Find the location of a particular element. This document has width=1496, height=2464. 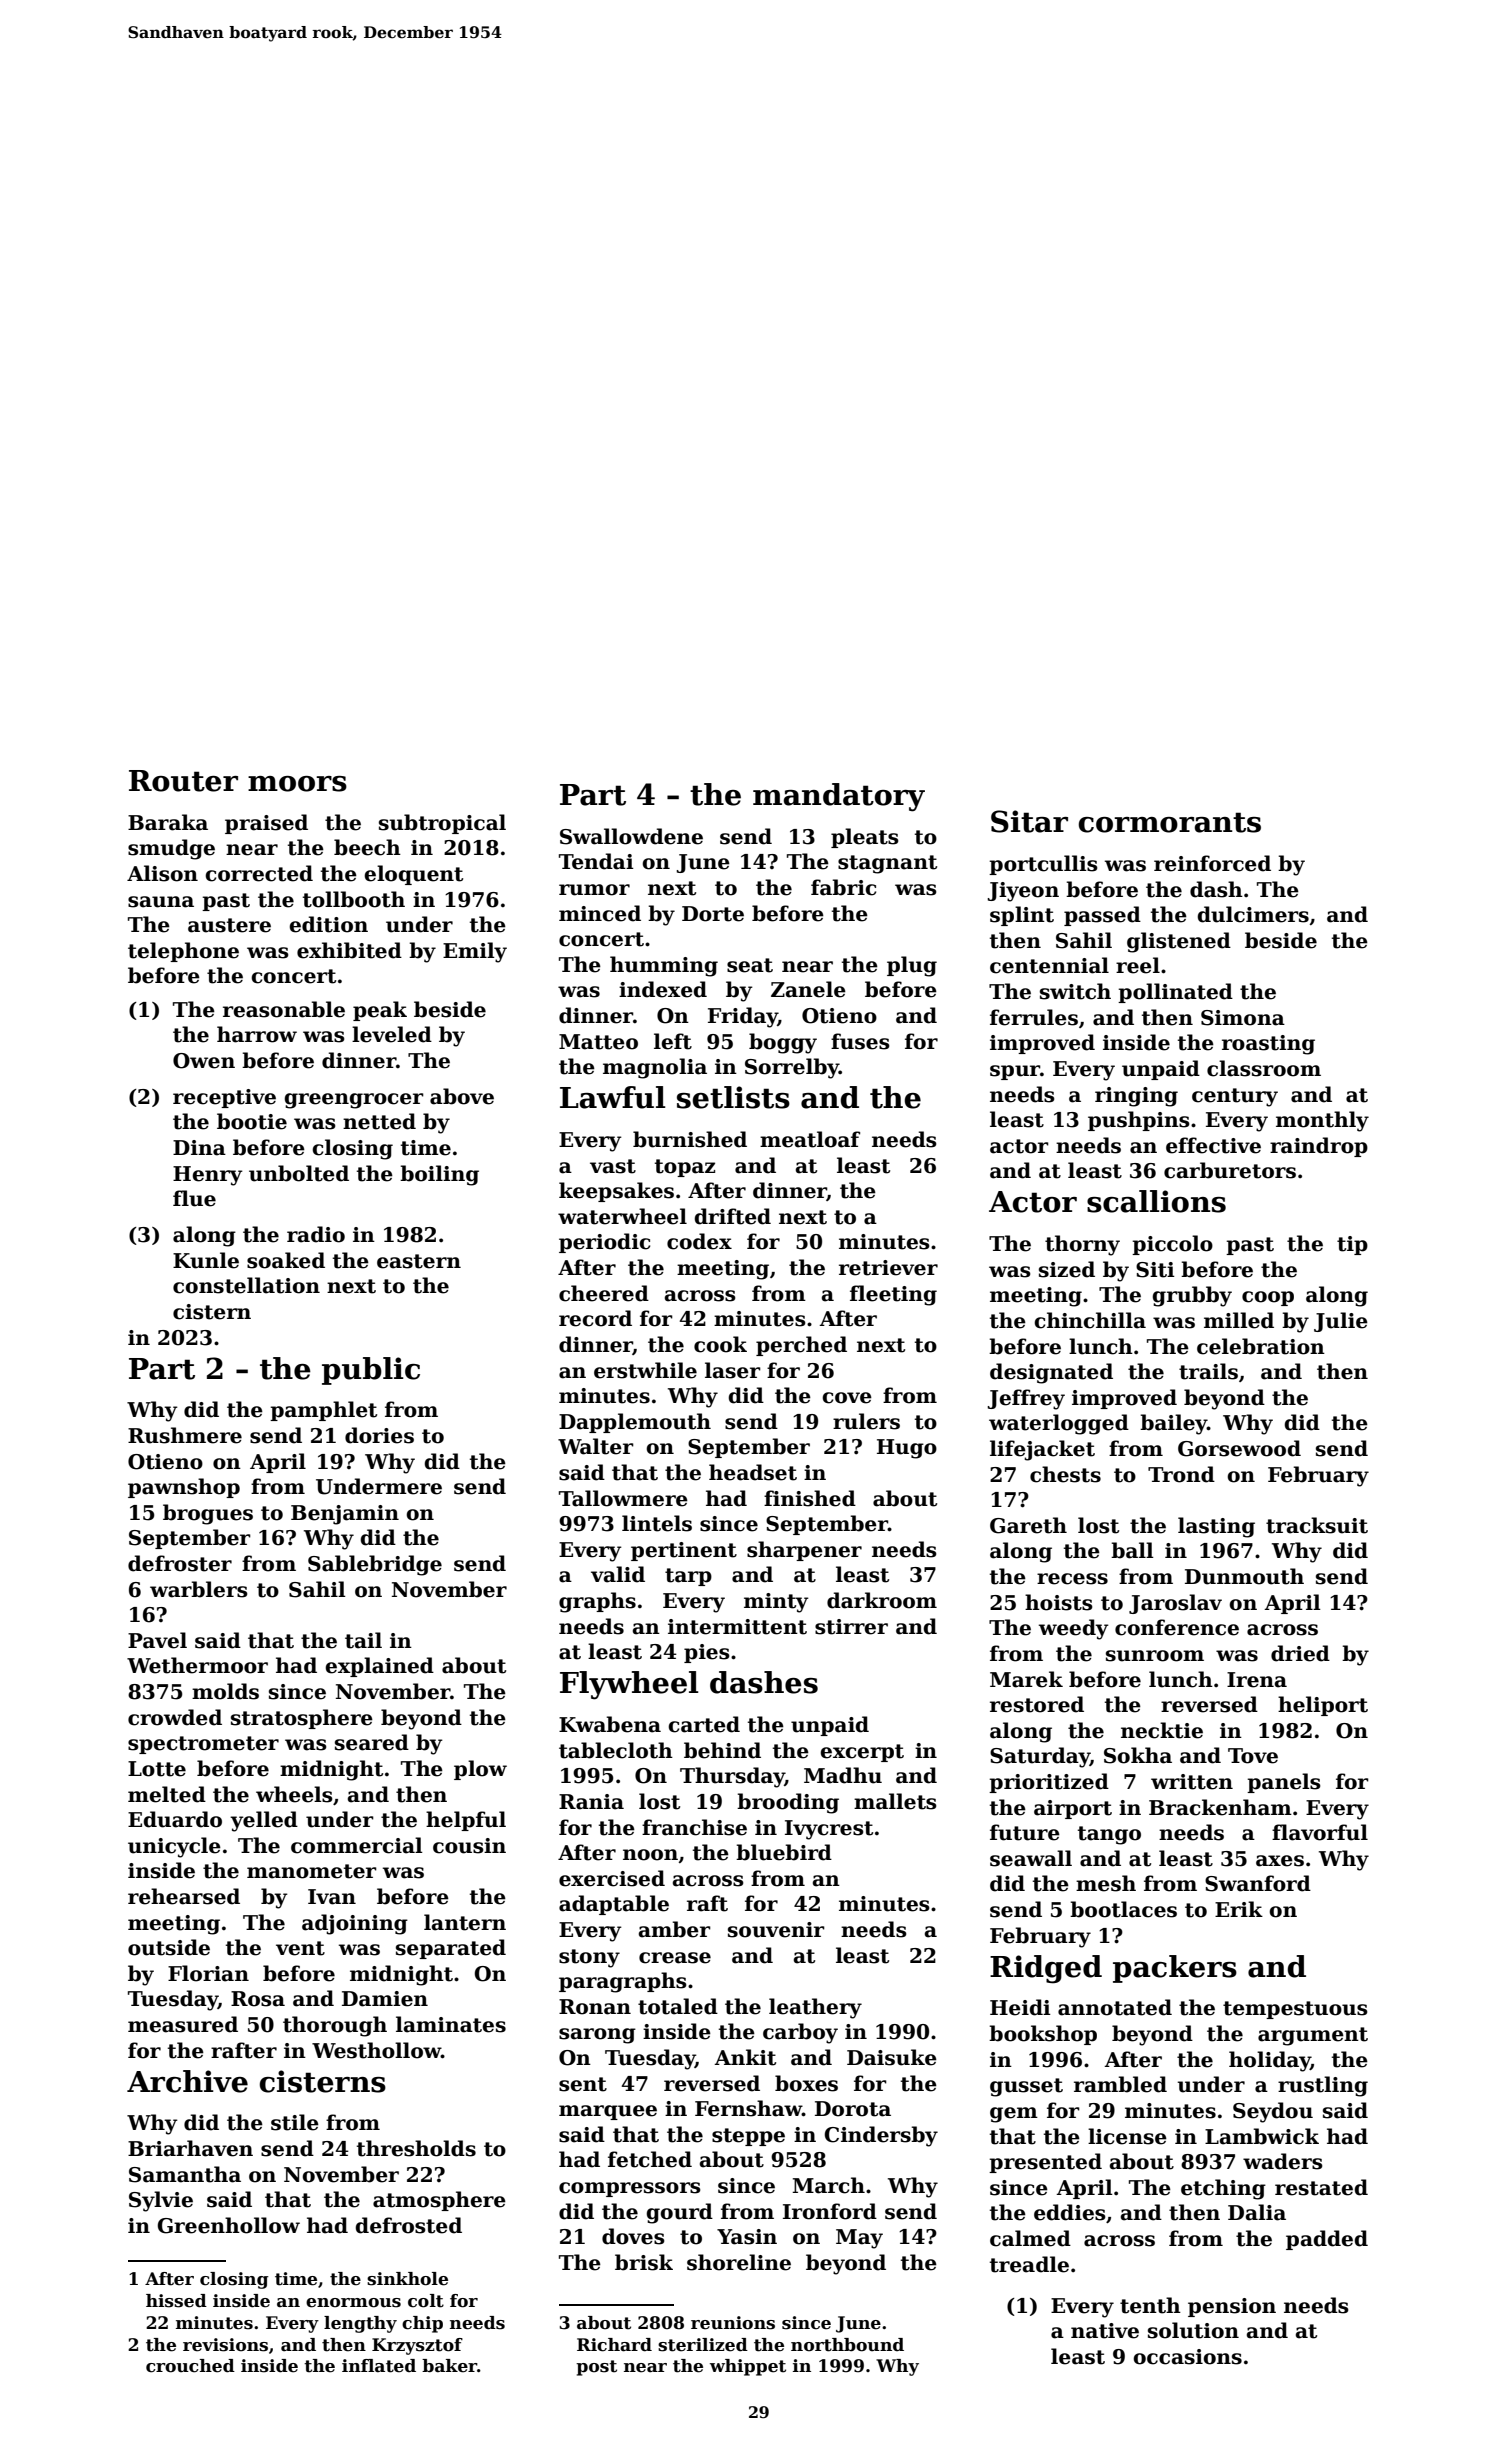

Tallowmere is located at coordinates (623, 1498).
